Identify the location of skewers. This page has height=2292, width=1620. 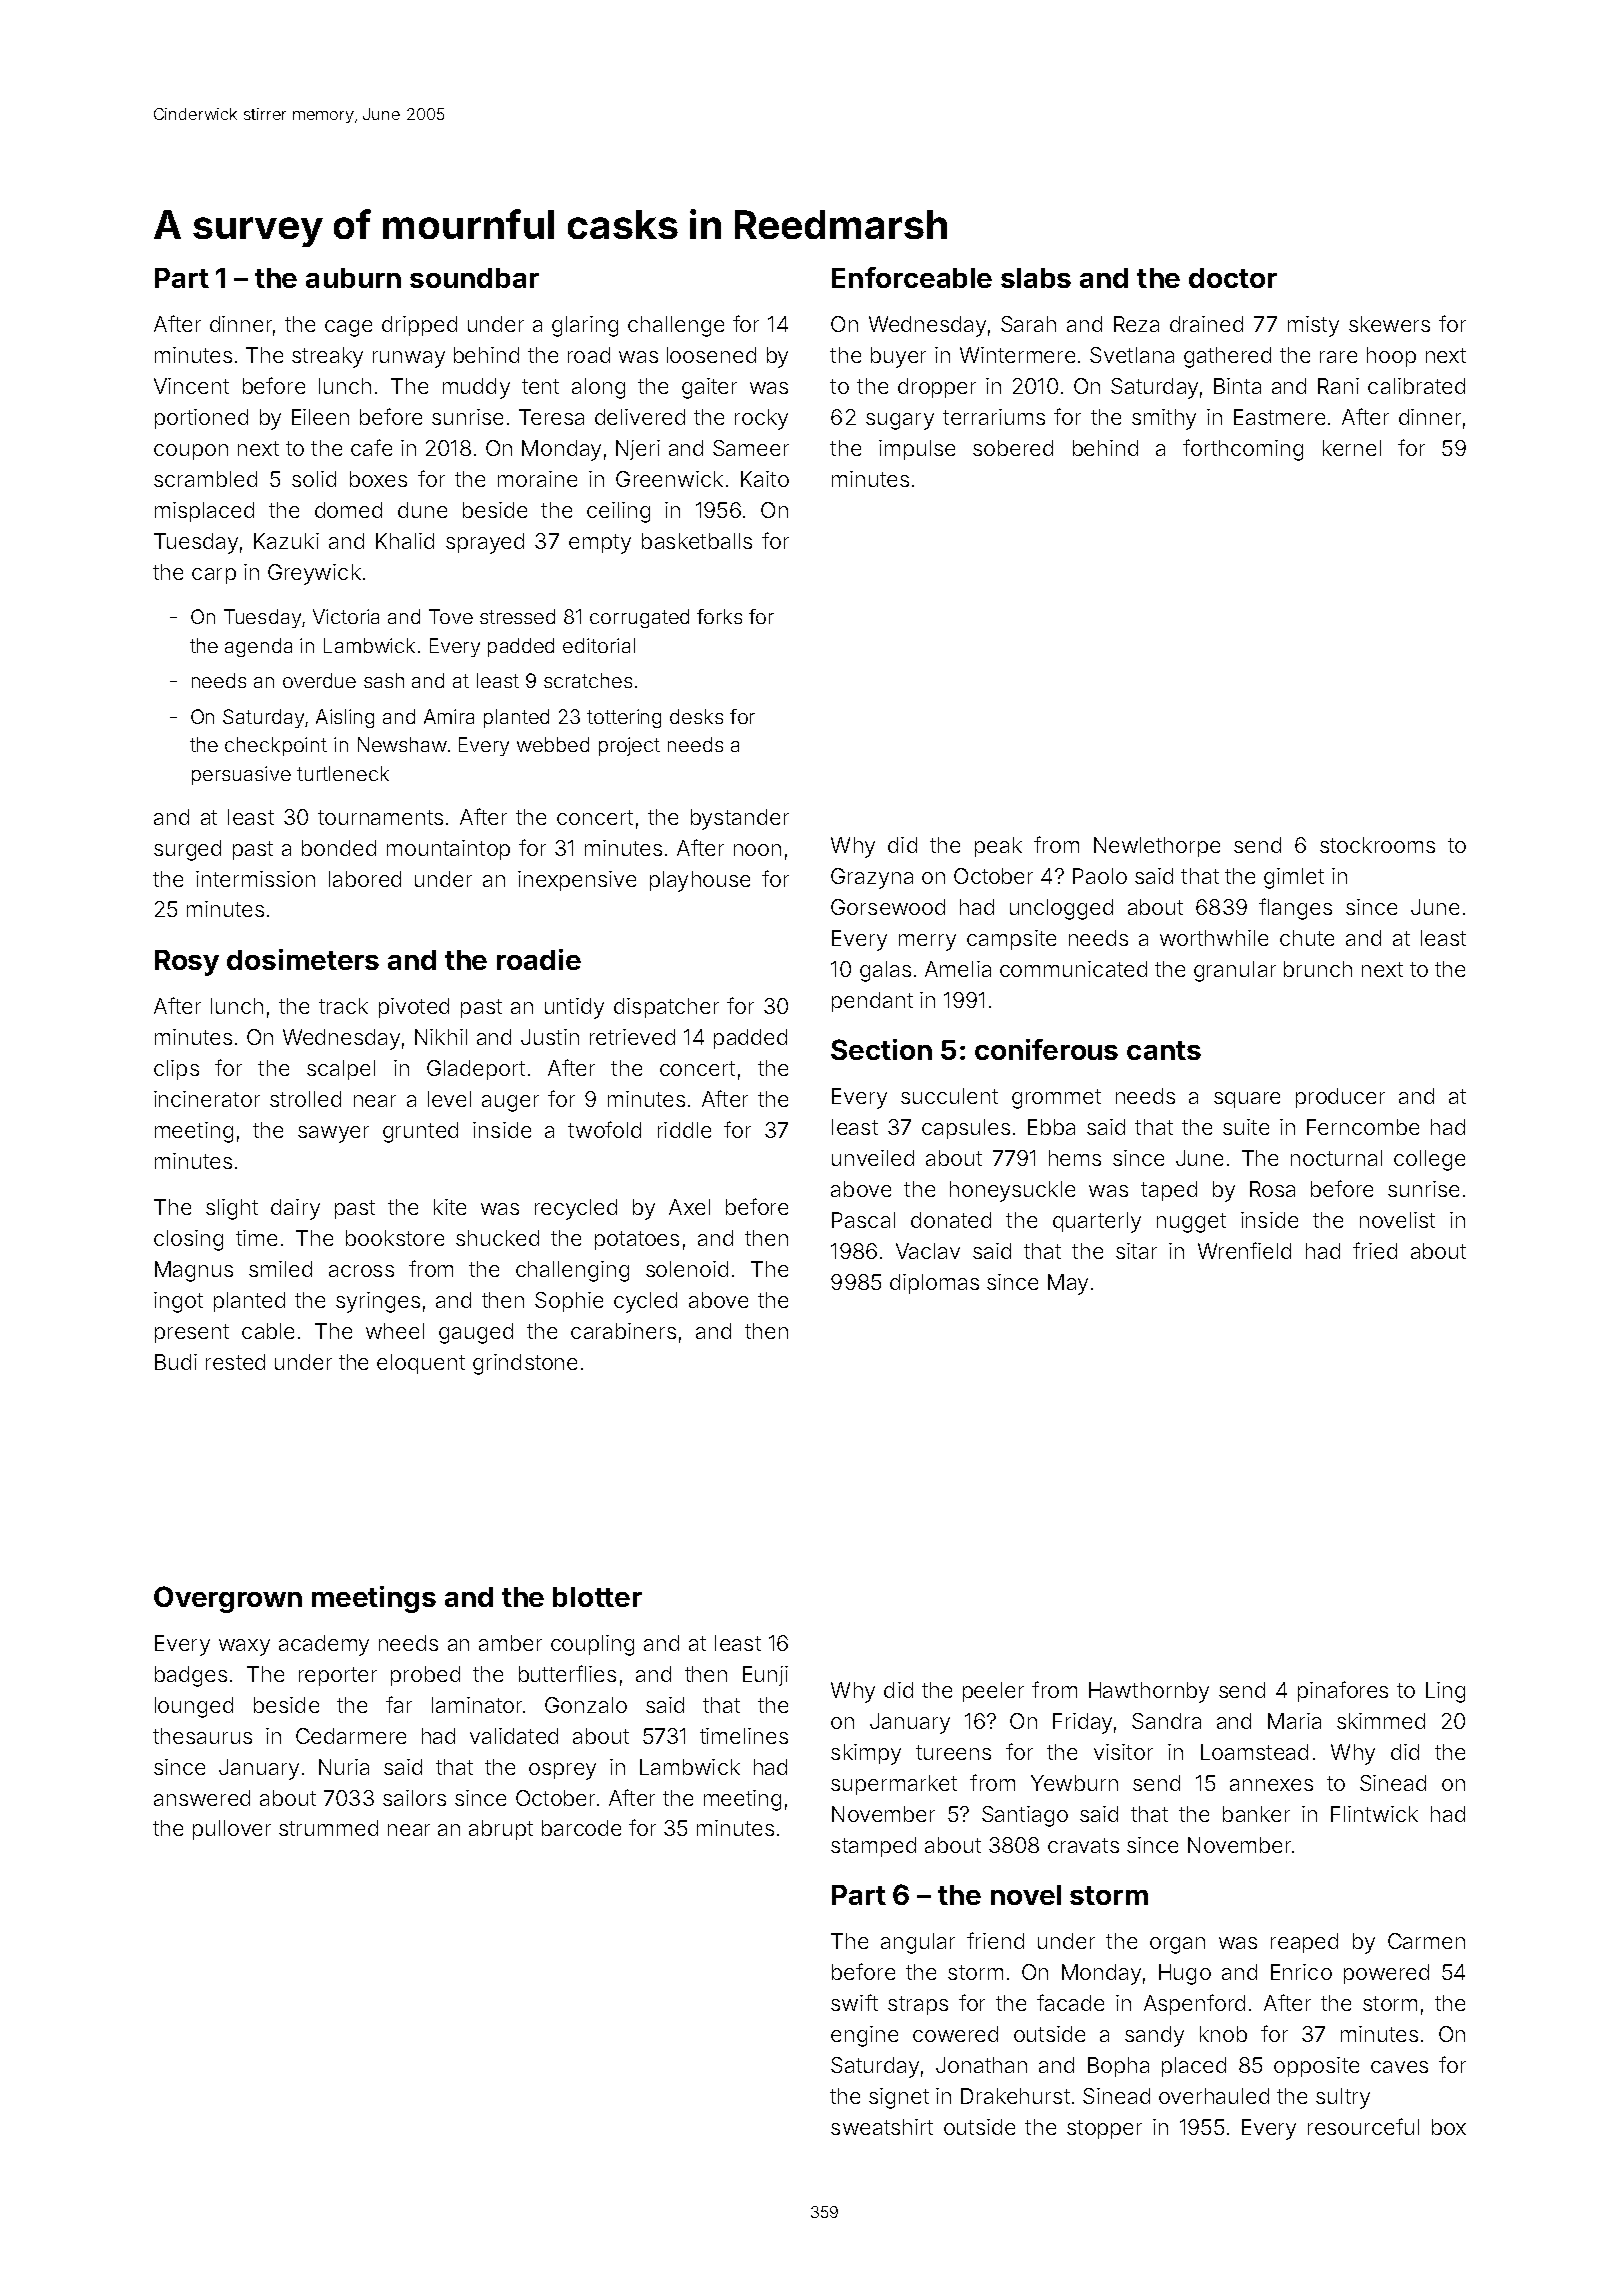
(1389, 324).
